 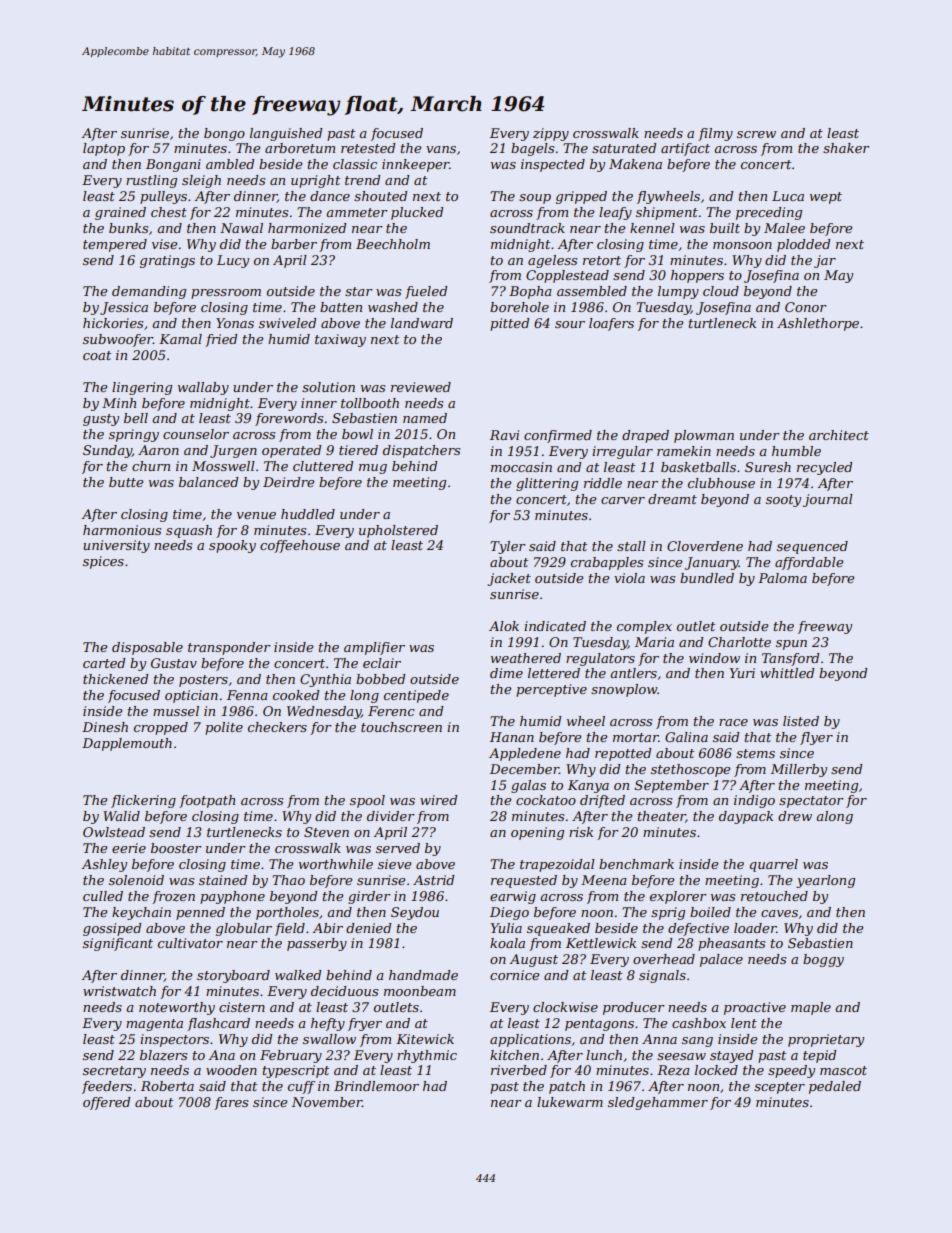 What do you see at coordinates (828, 500) in the page?
I see `journal` at bounding box center [828, 500].
